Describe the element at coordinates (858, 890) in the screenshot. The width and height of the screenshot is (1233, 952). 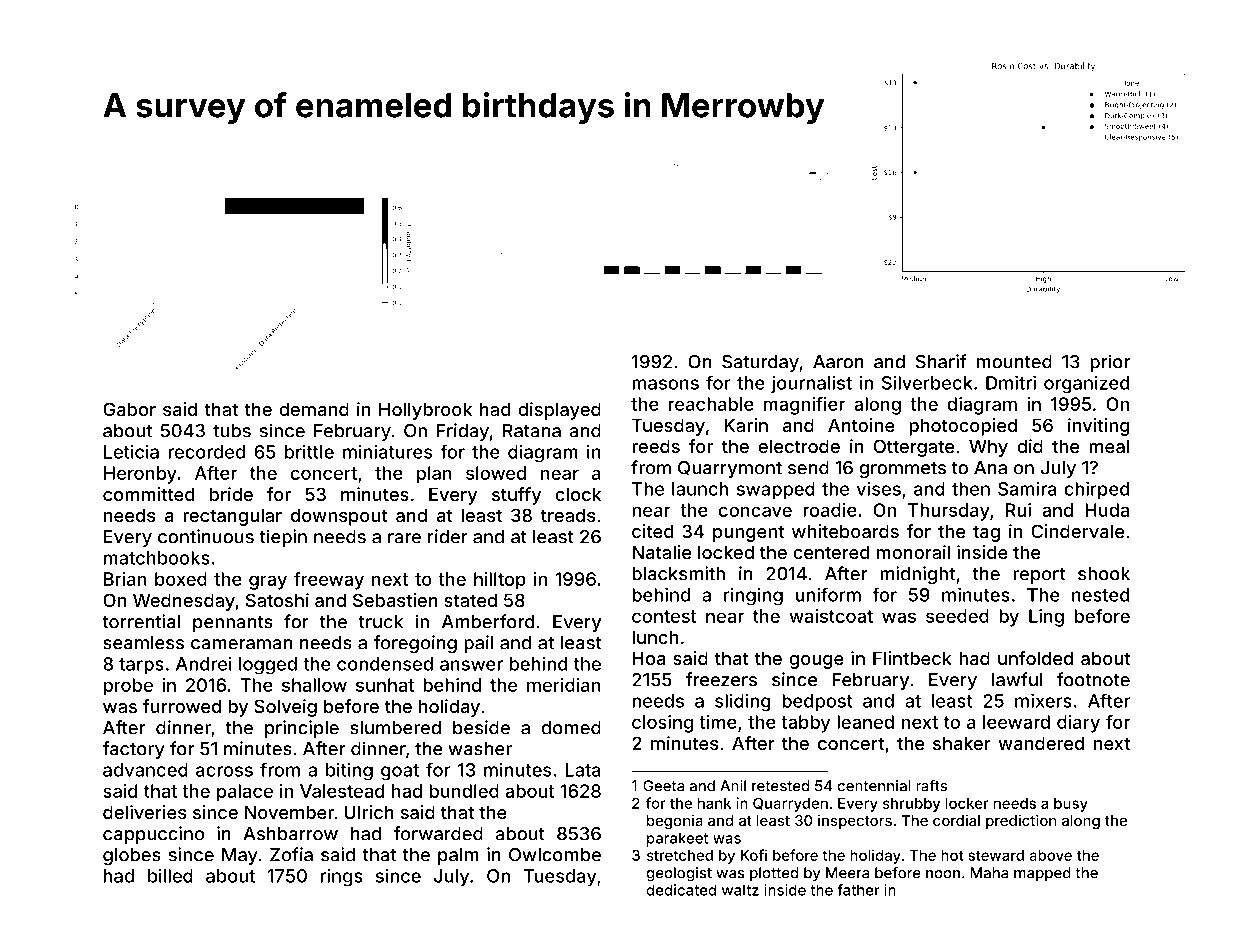
I see `father` at that location.
